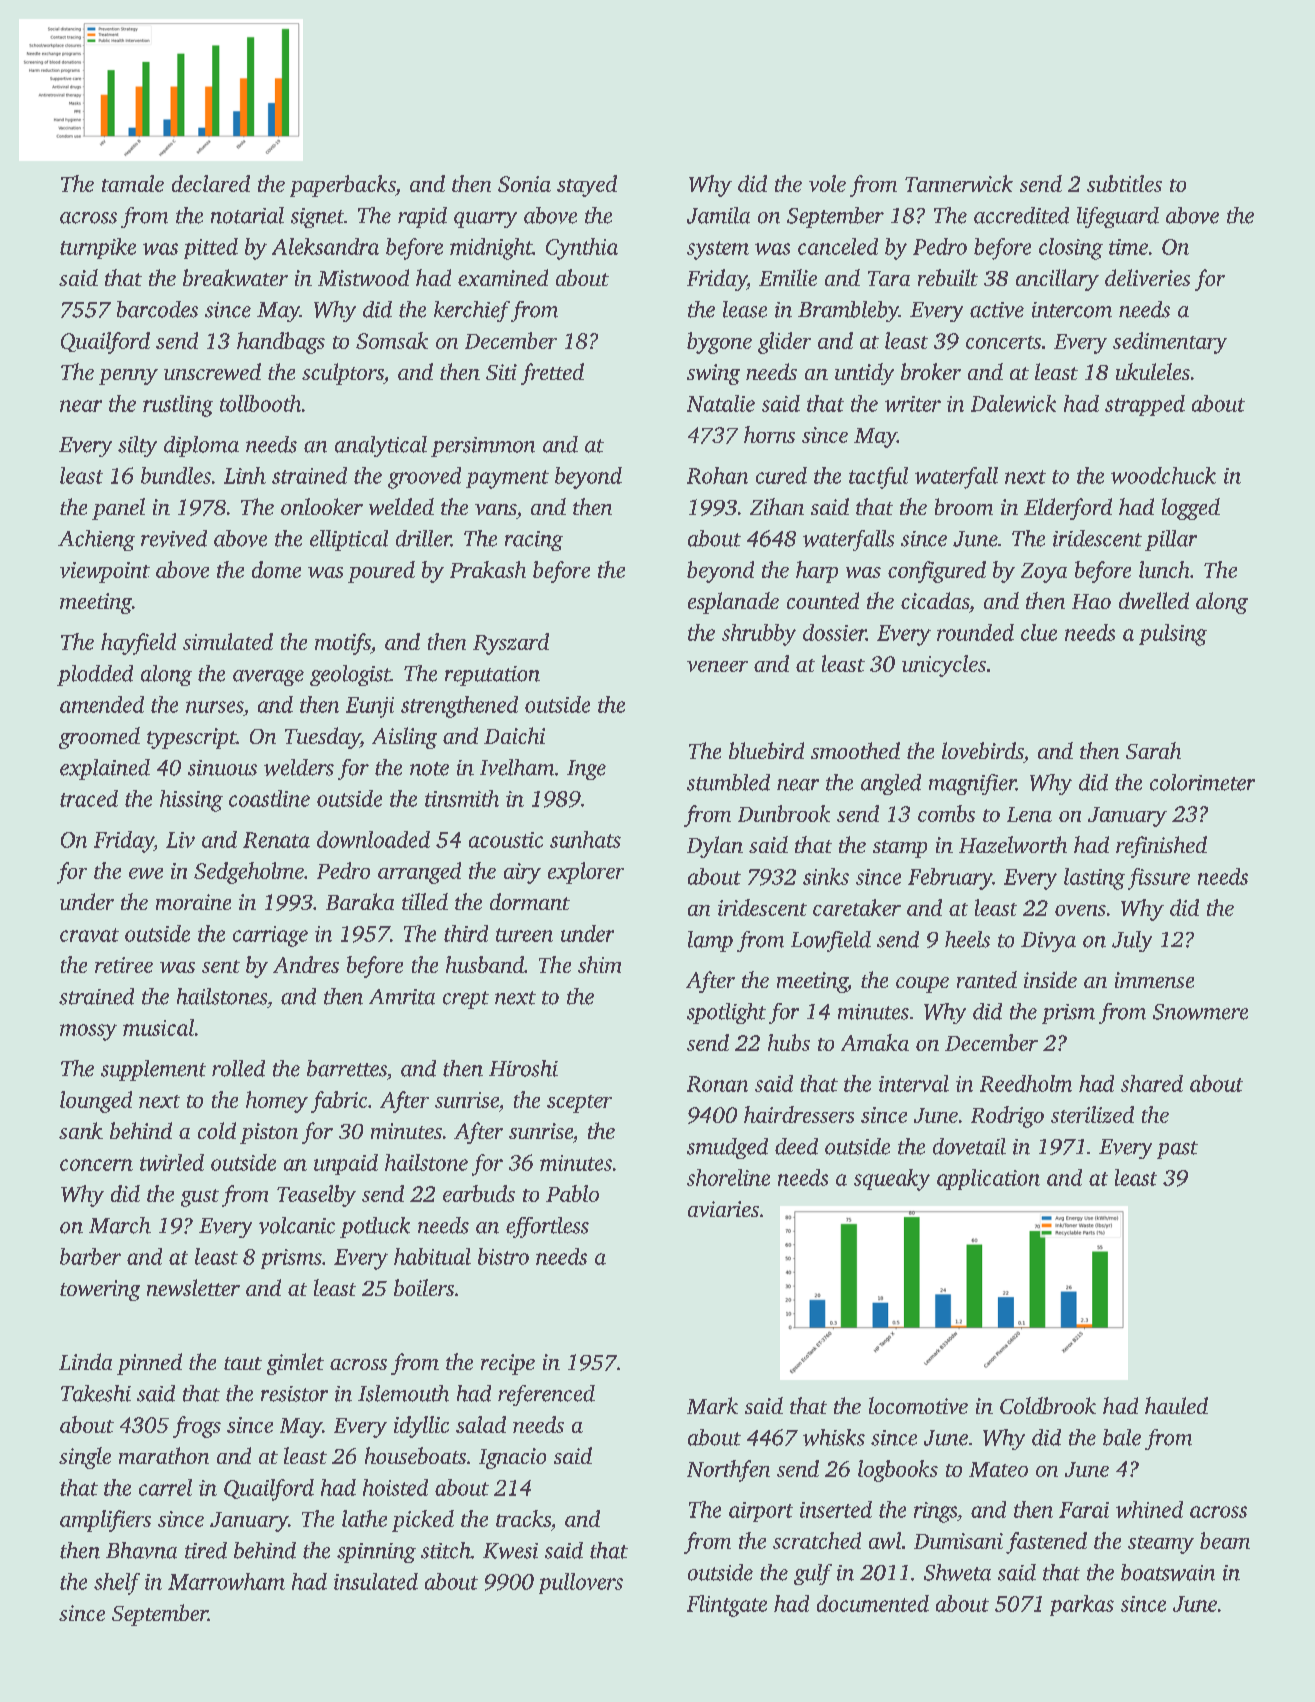 This screenshot has height=1702, width=1315. Describe the element at coordinates (1124, 183) in the screenshot. I see `subtitles` at that location.
